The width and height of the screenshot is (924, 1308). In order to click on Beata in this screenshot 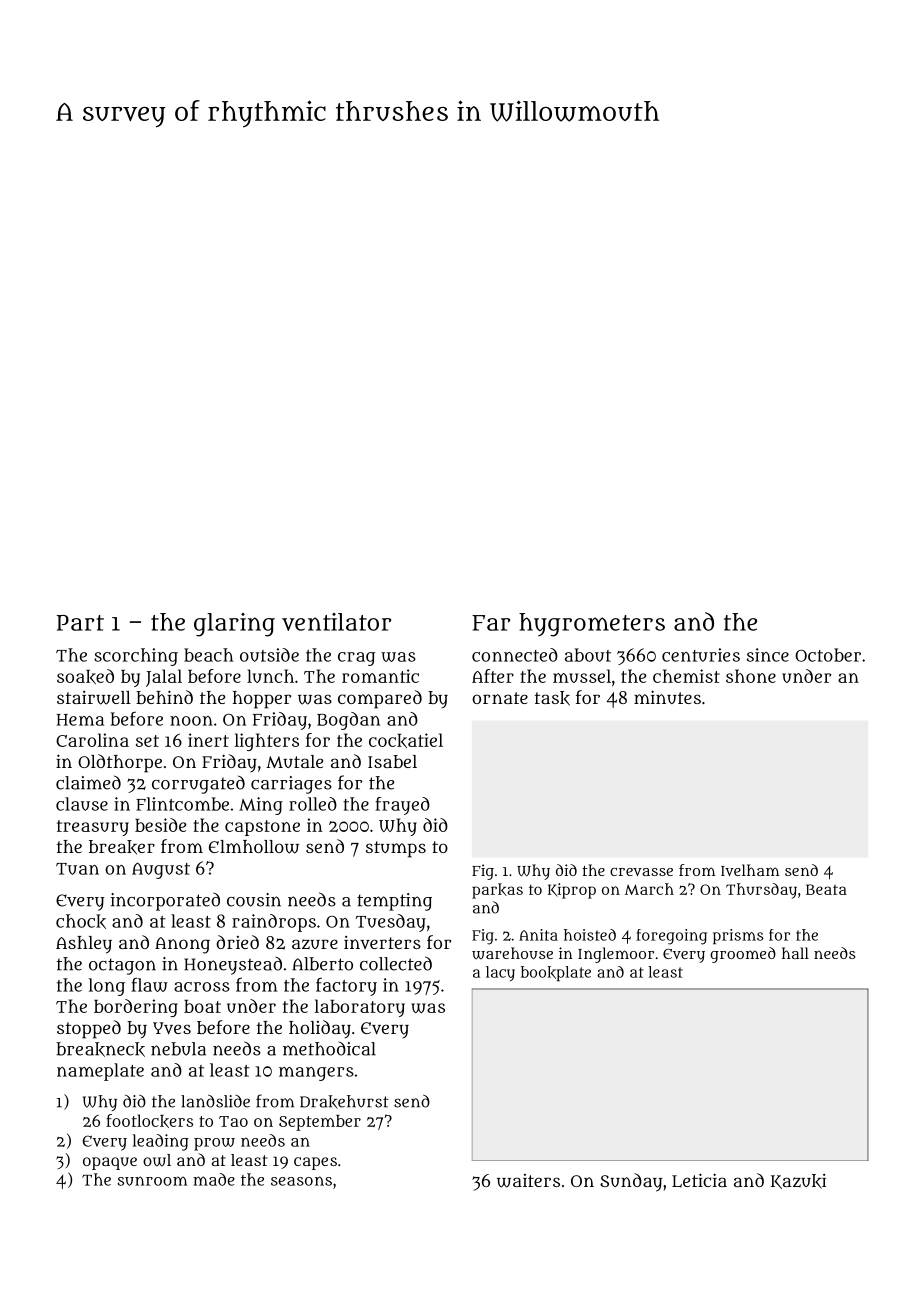, I will do `click(826, 889)`.
